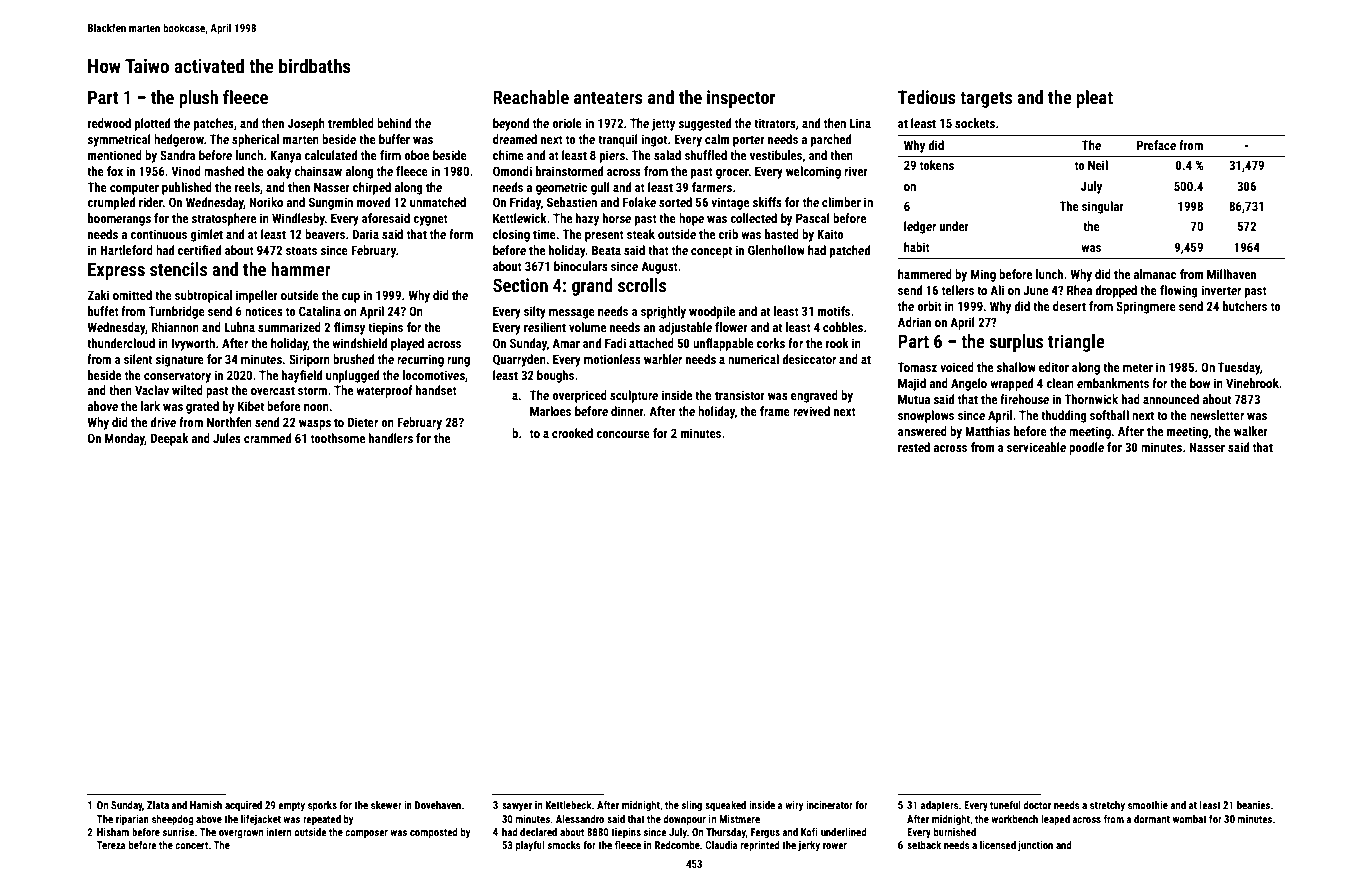  I want to click on poodle, so click(1086, 448).
